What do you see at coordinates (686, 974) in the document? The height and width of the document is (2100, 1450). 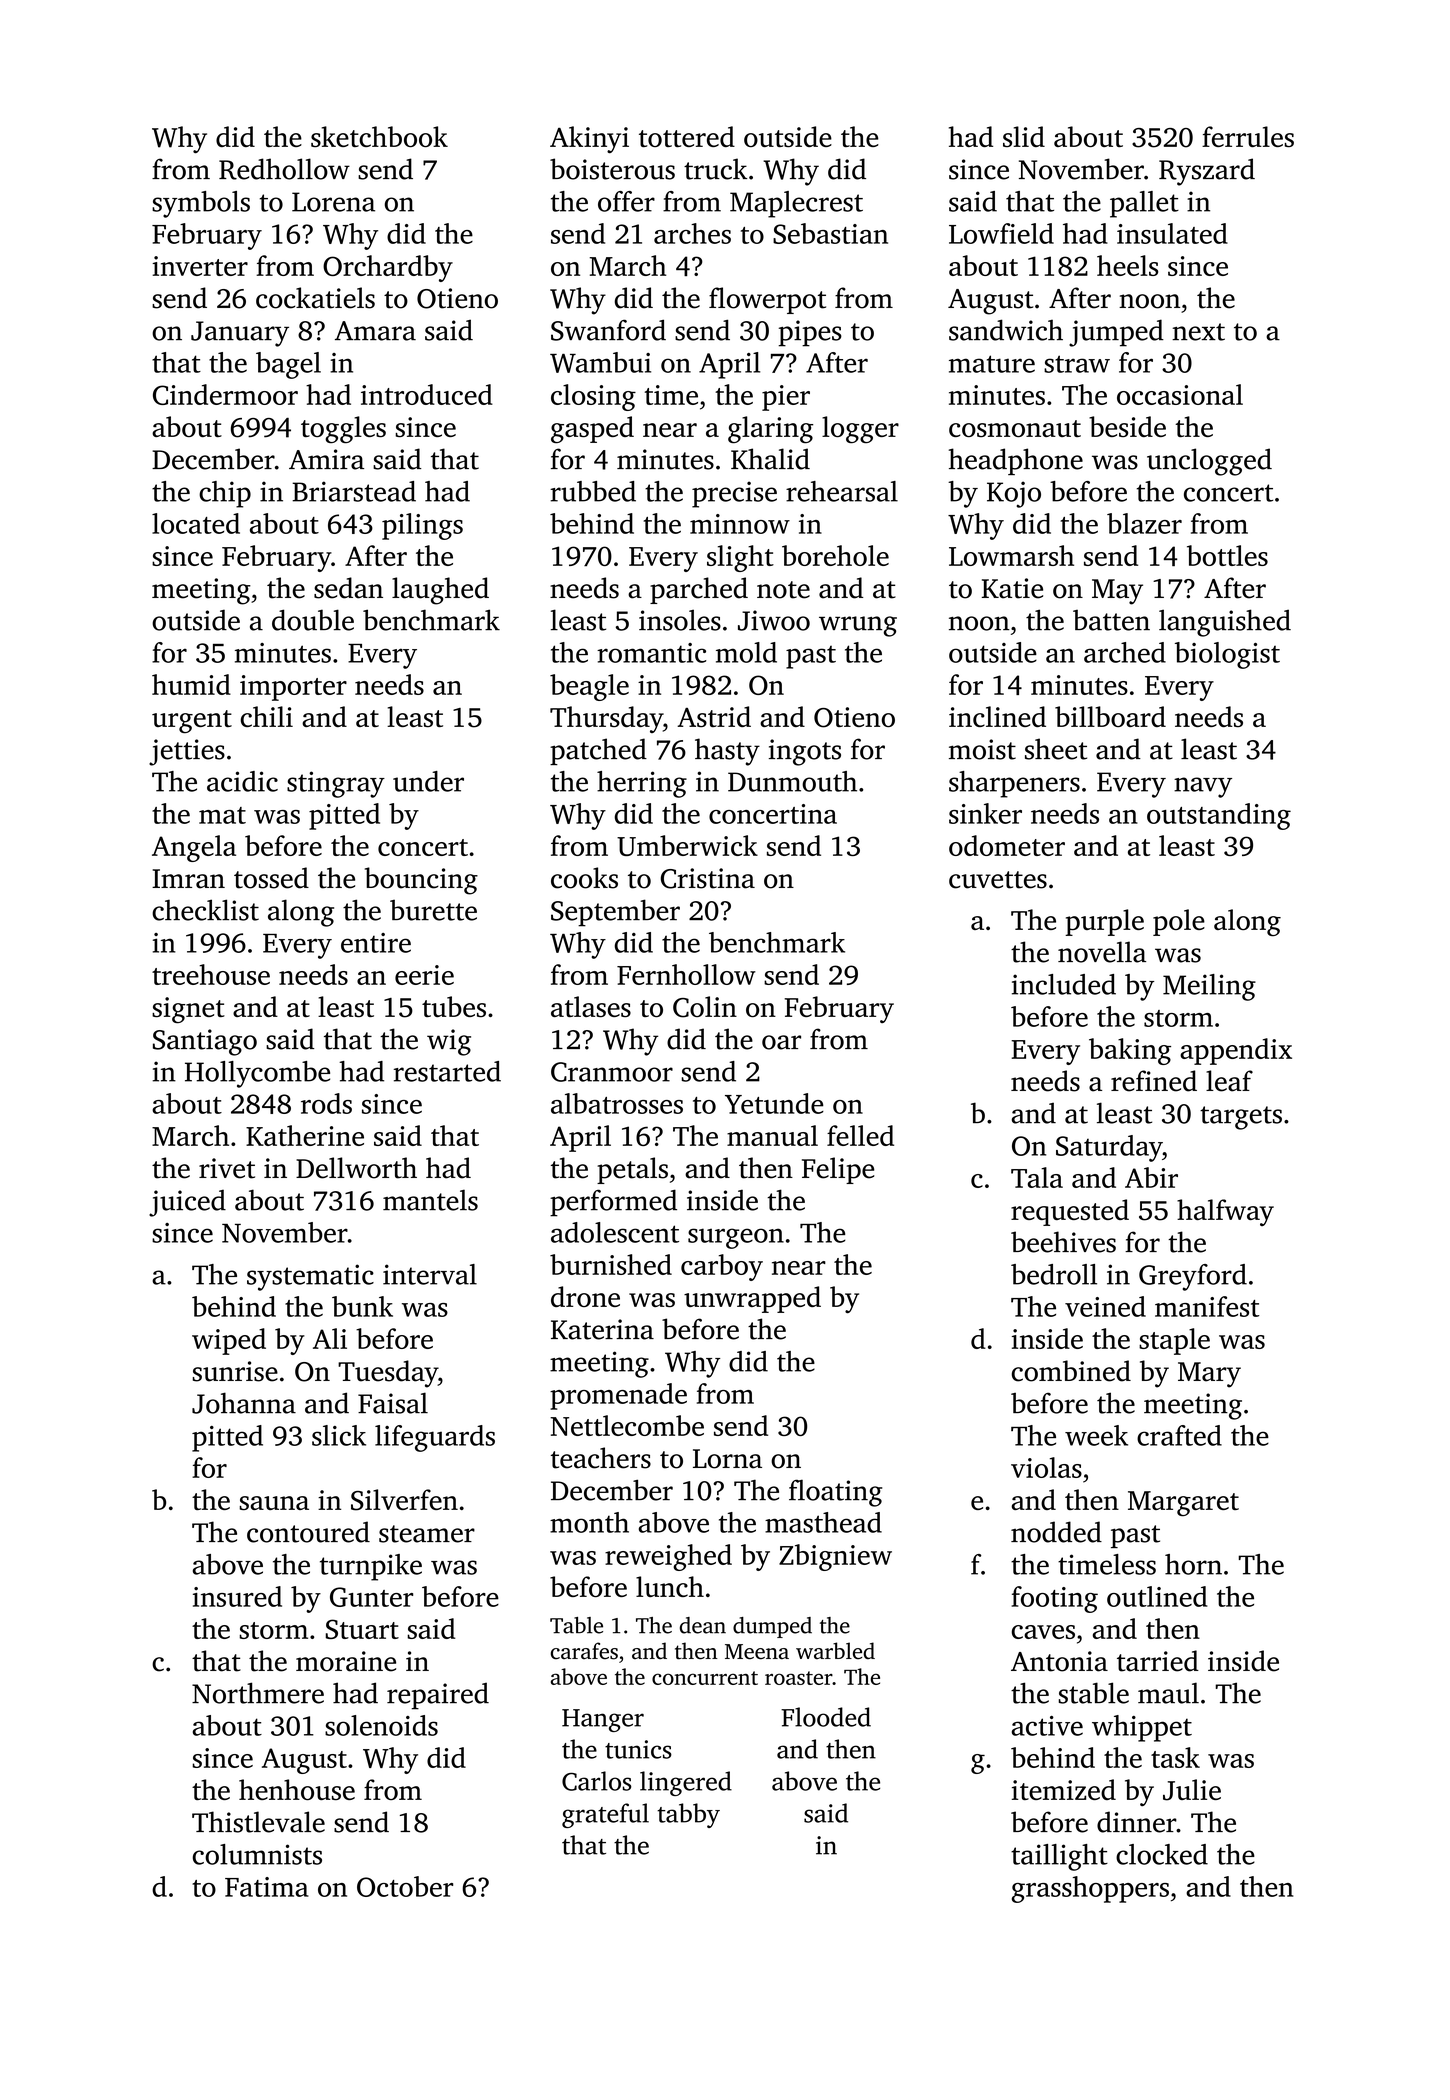 I see `Fernhollow` at bounding box center [686, 974].
